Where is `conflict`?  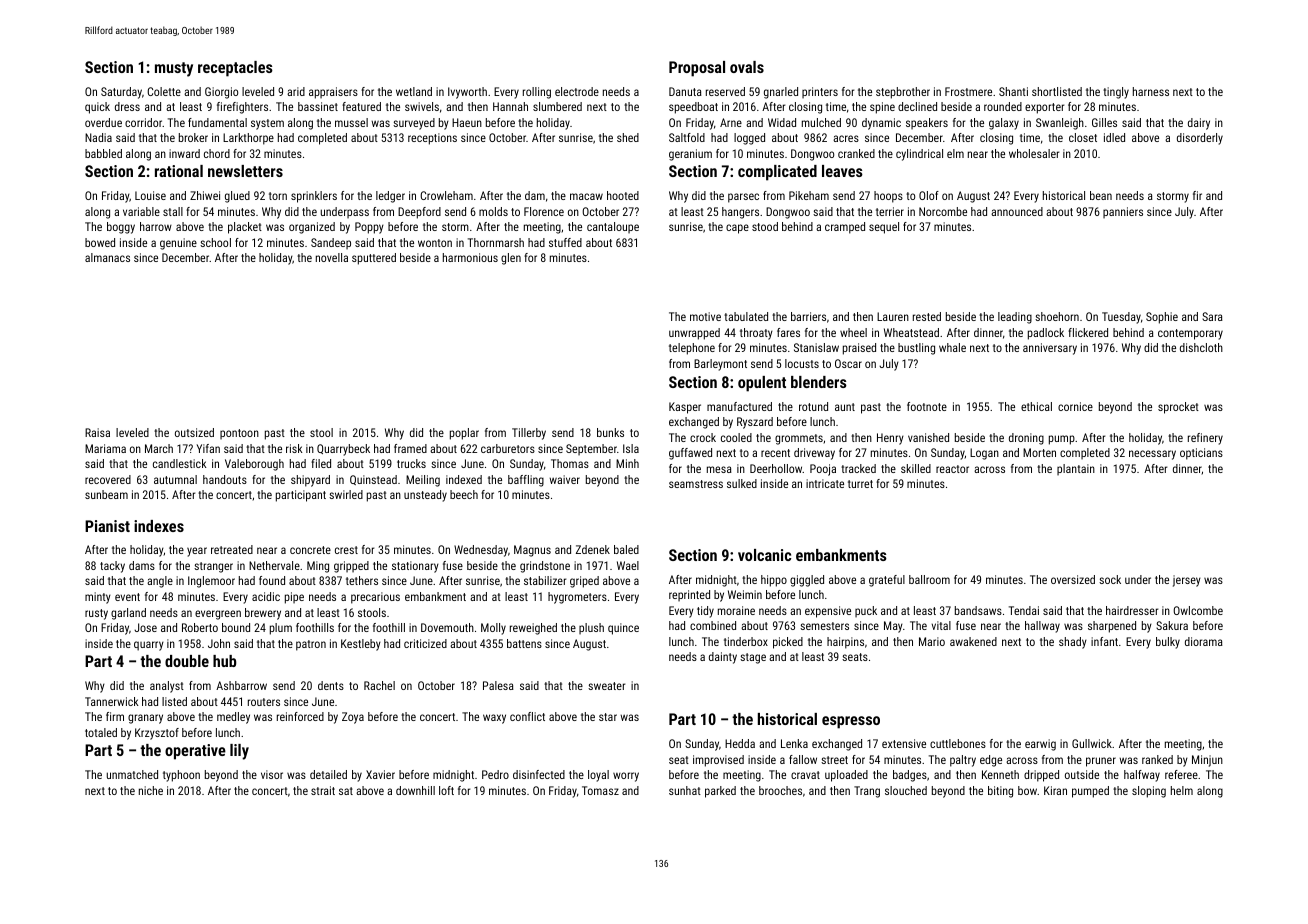
conflict is located at coordinates (527, 716).
